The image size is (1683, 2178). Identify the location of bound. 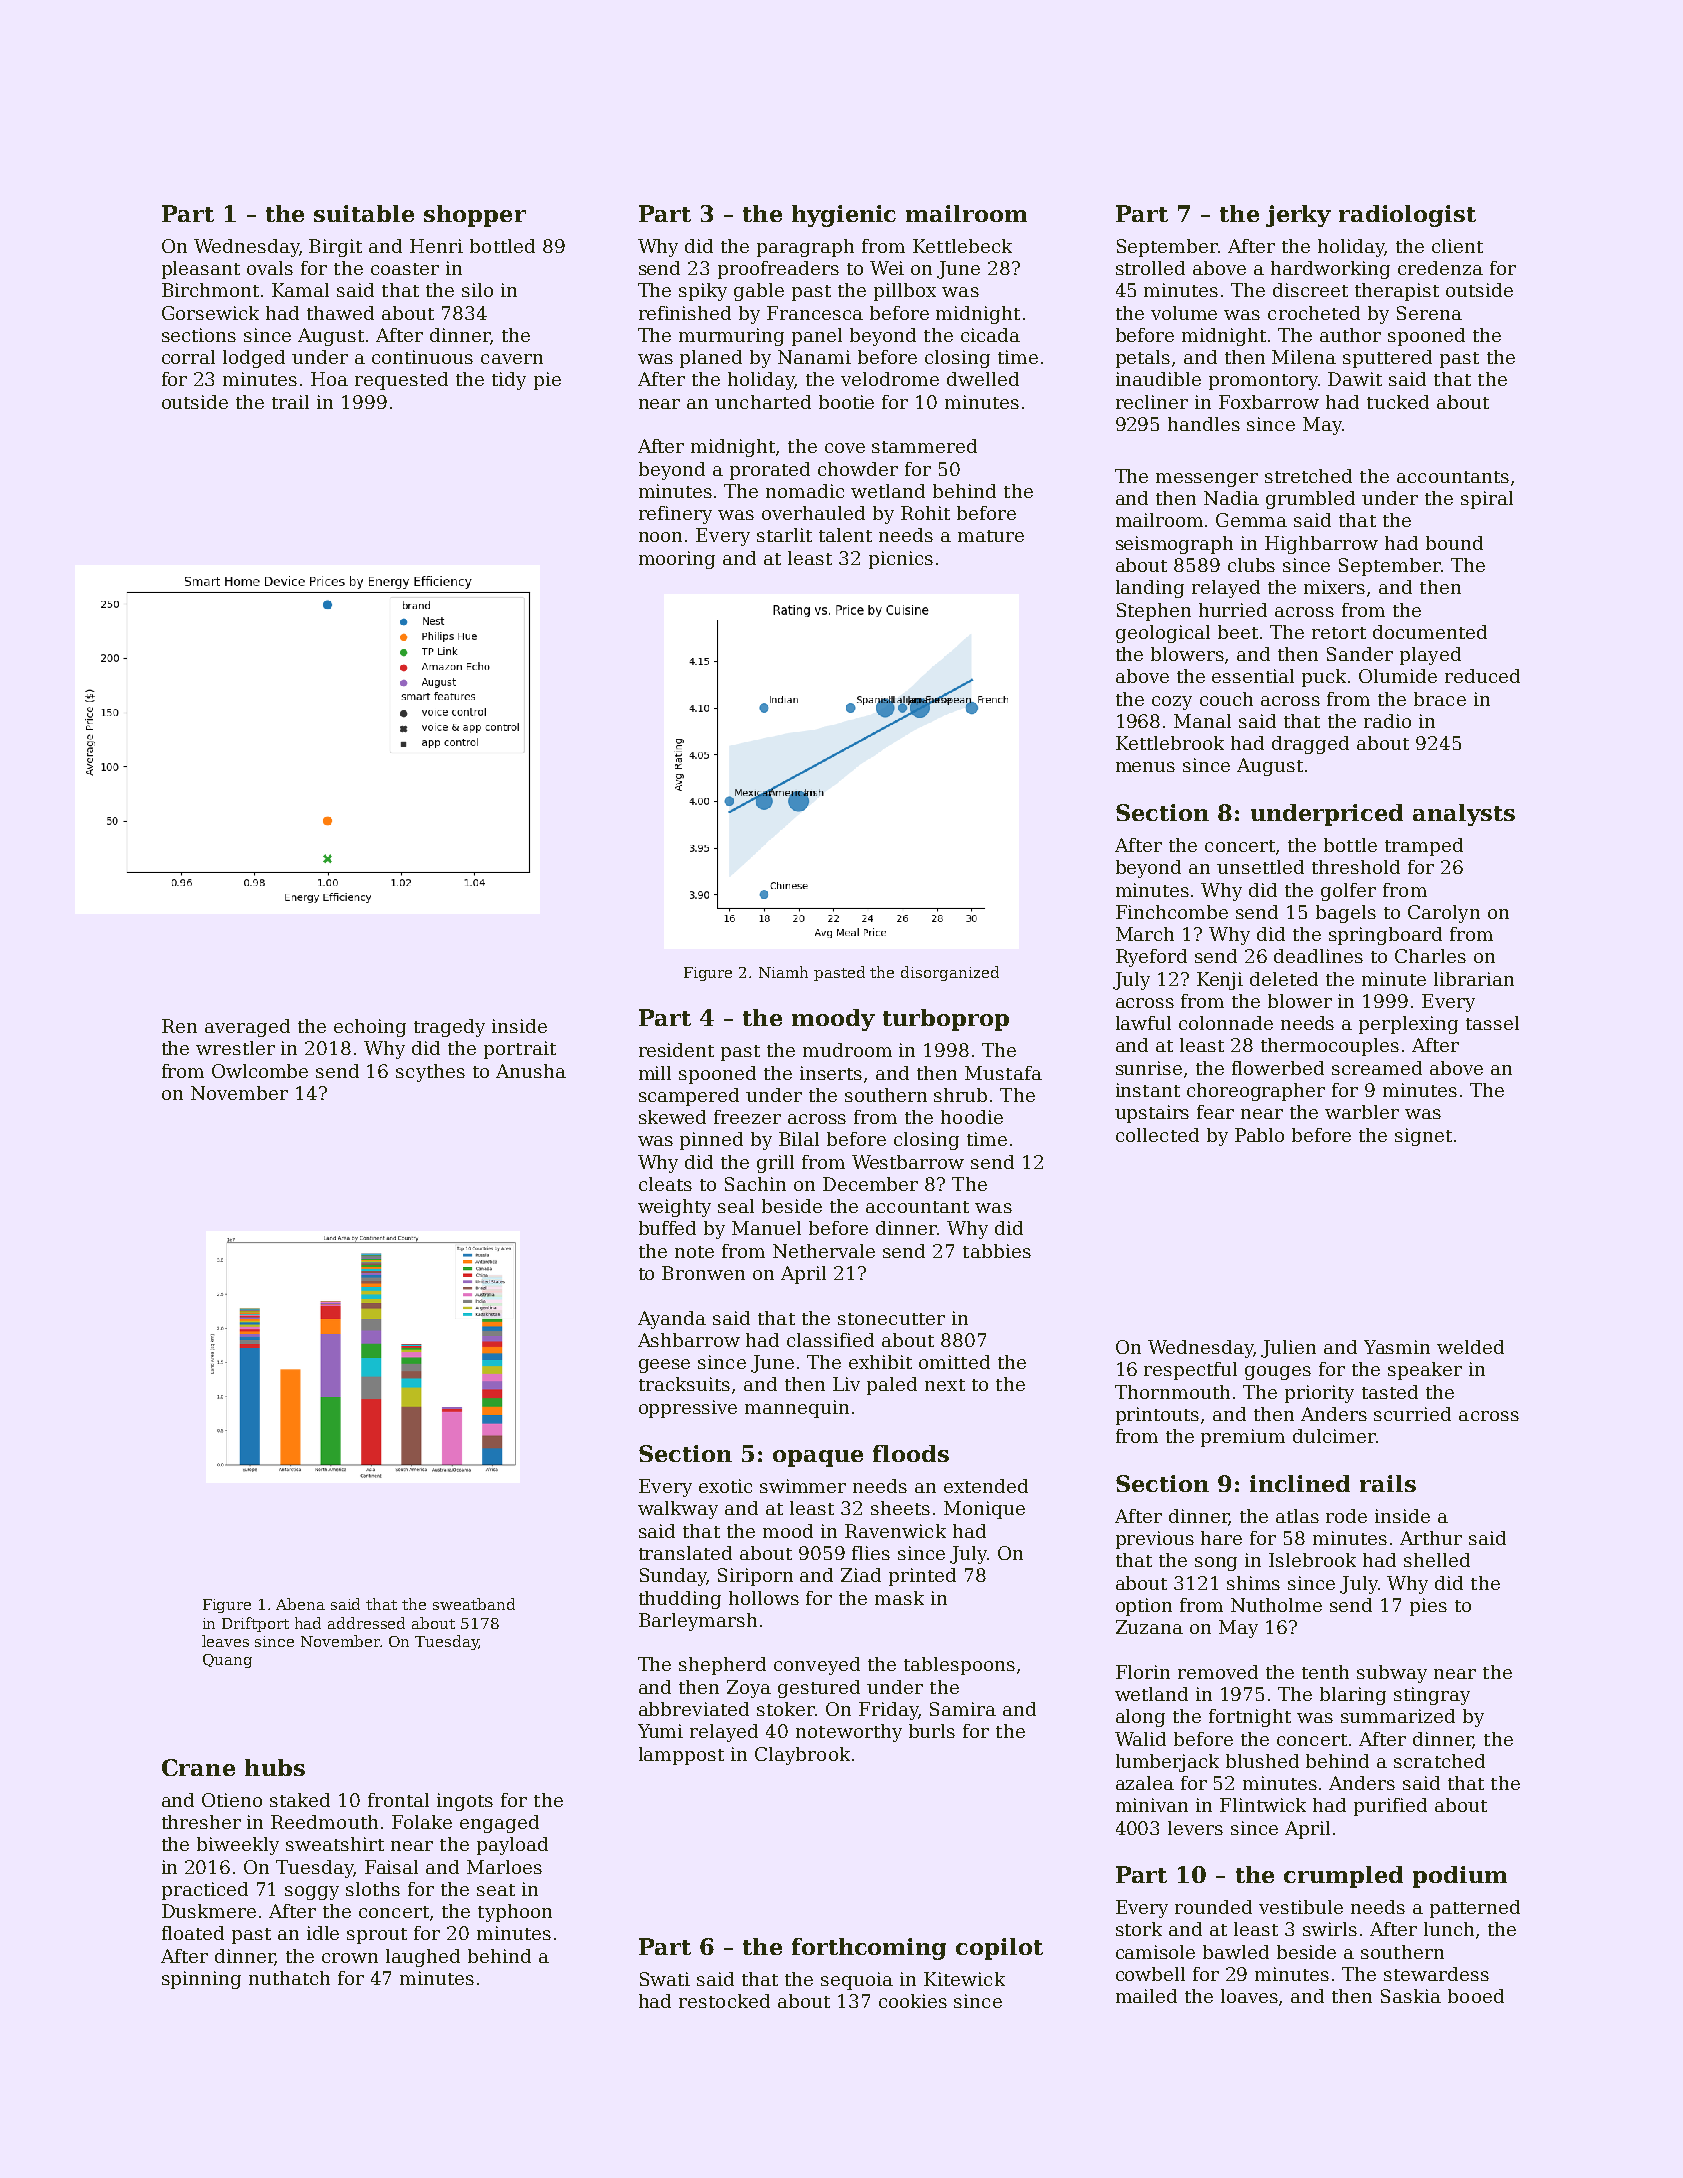
(1454, 543).
